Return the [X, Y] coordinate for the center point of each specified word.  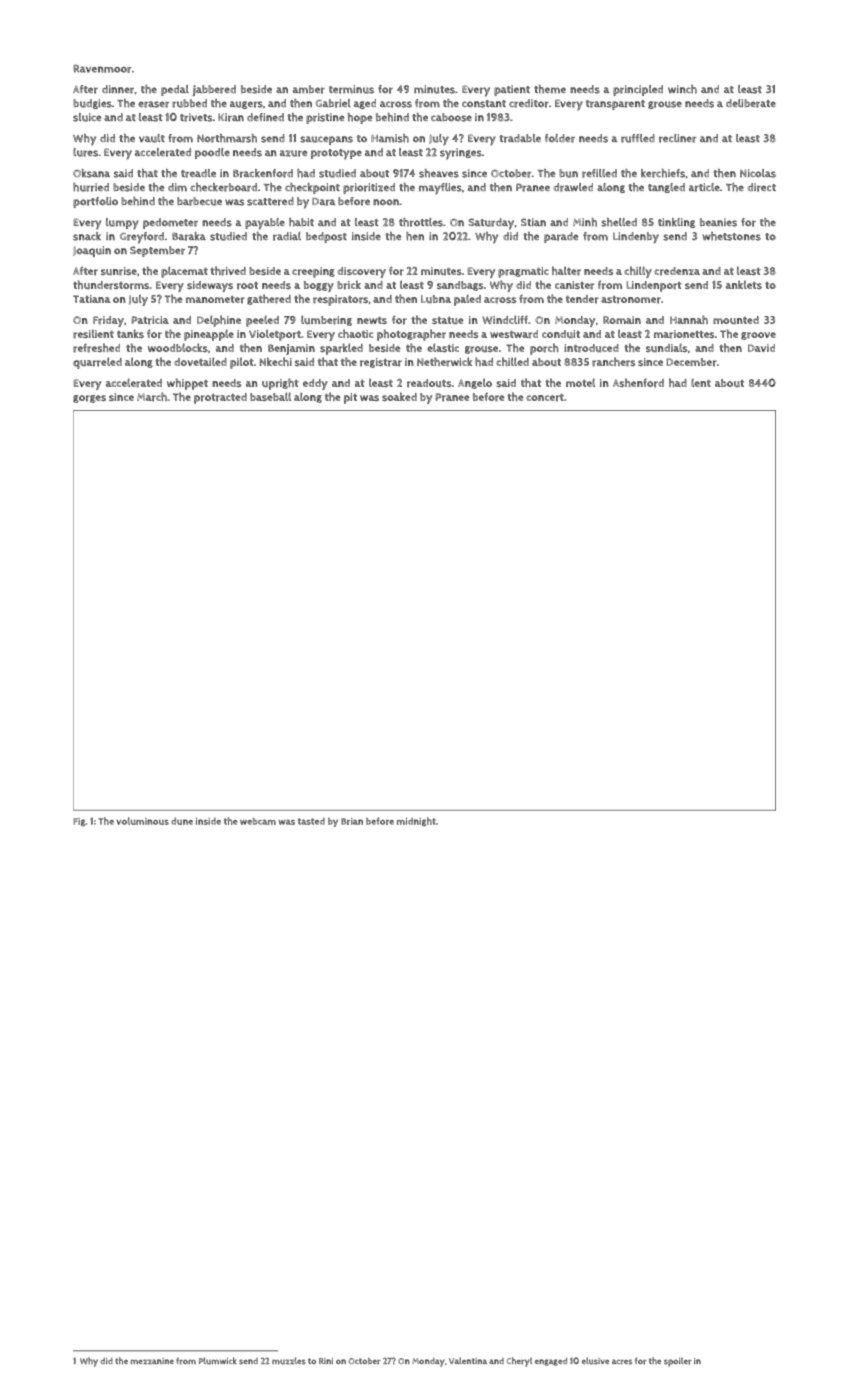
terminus [351, 89]
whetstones [732, 236]
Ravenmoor [102, 68]
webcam [258, 821]
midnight [416, 822]
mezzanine [152, 1361]
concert [545, 398]
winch [682, 89]
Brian [352, 821]
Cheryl [519, 1362]
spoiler [678, 1362]
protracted [220, 398]
